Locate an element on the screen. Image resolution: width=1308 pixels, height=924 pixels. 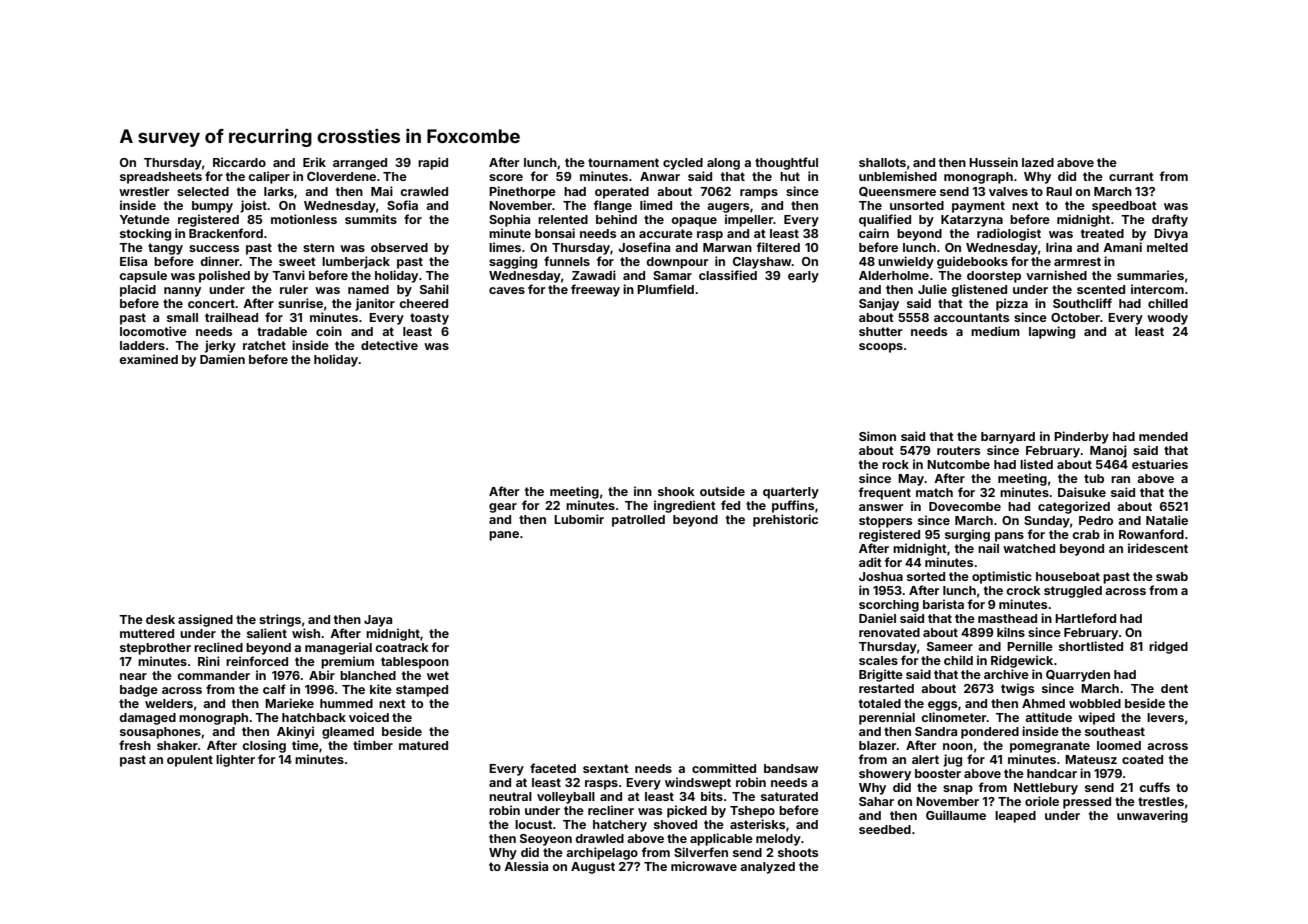
mended is located at coordinates (1163, 436).
